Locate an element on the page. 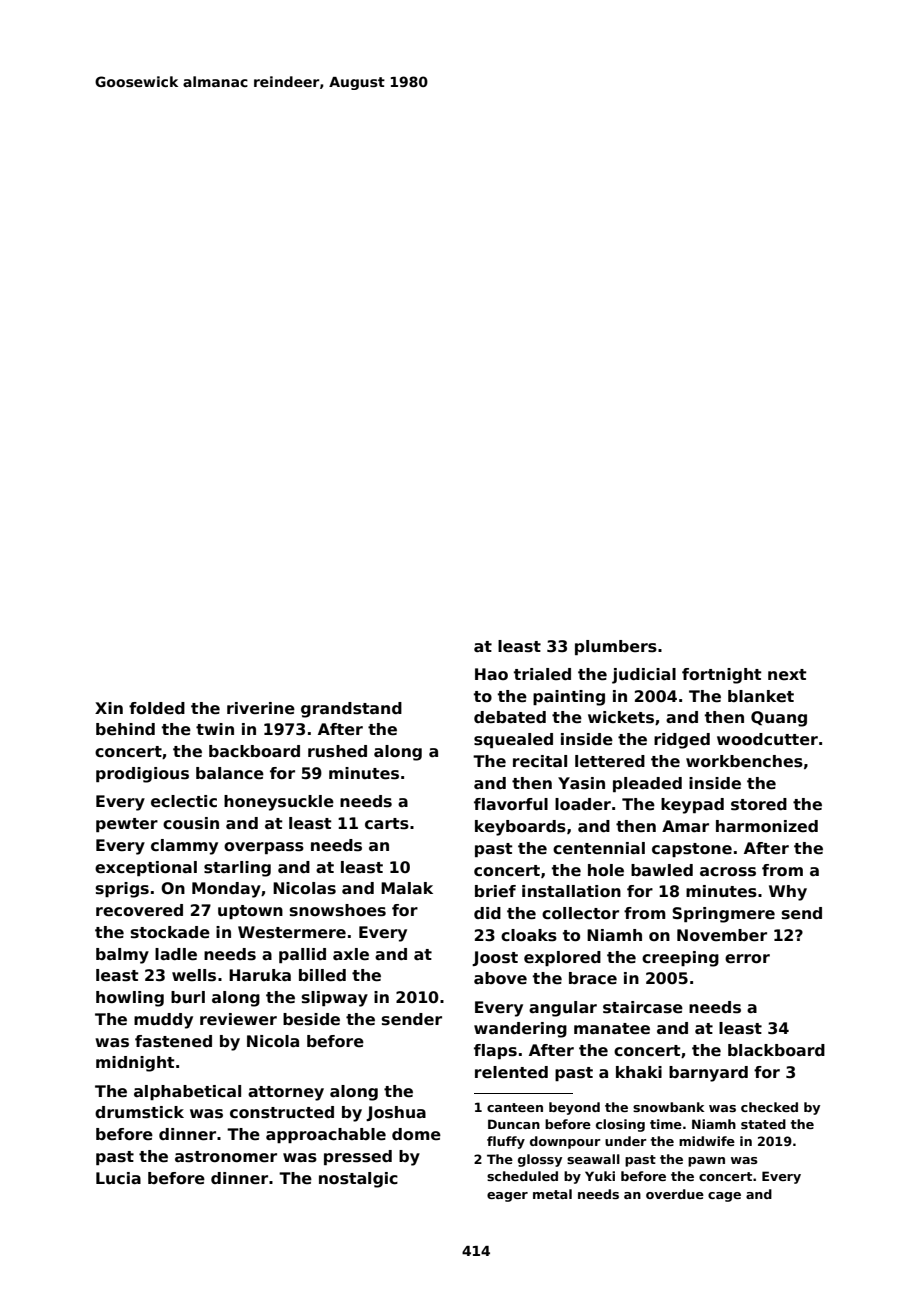 Image resolution: width=924 pixels, height=1314 pixels. flaps is located at coordinates (495, 1051).
